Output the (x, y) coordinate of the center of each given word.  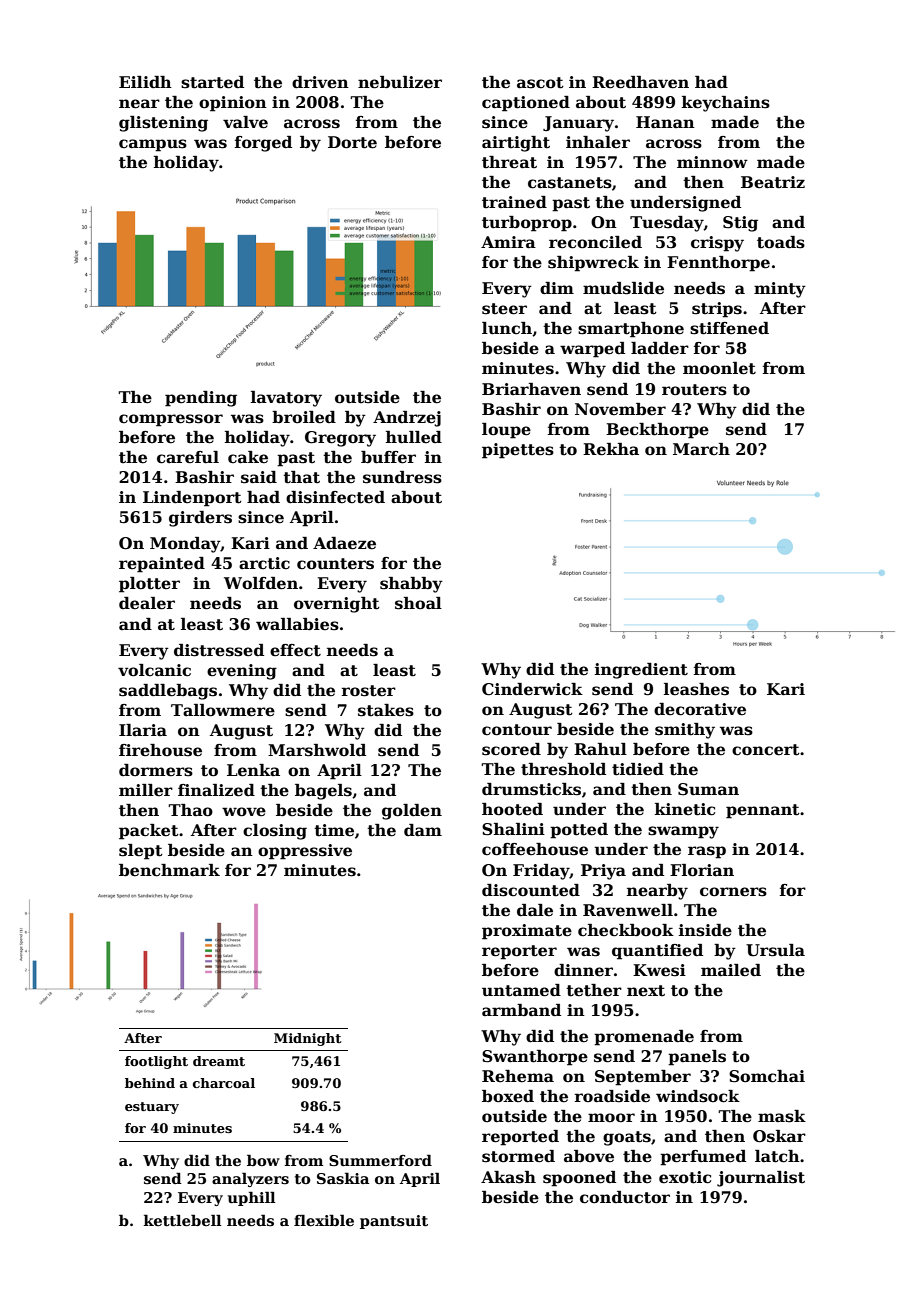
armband (521, 1010)
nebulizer (400, 82)
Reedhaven (640, 82)
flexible (324, 1220)
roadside (612, 1096)
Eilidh (145, 82)
